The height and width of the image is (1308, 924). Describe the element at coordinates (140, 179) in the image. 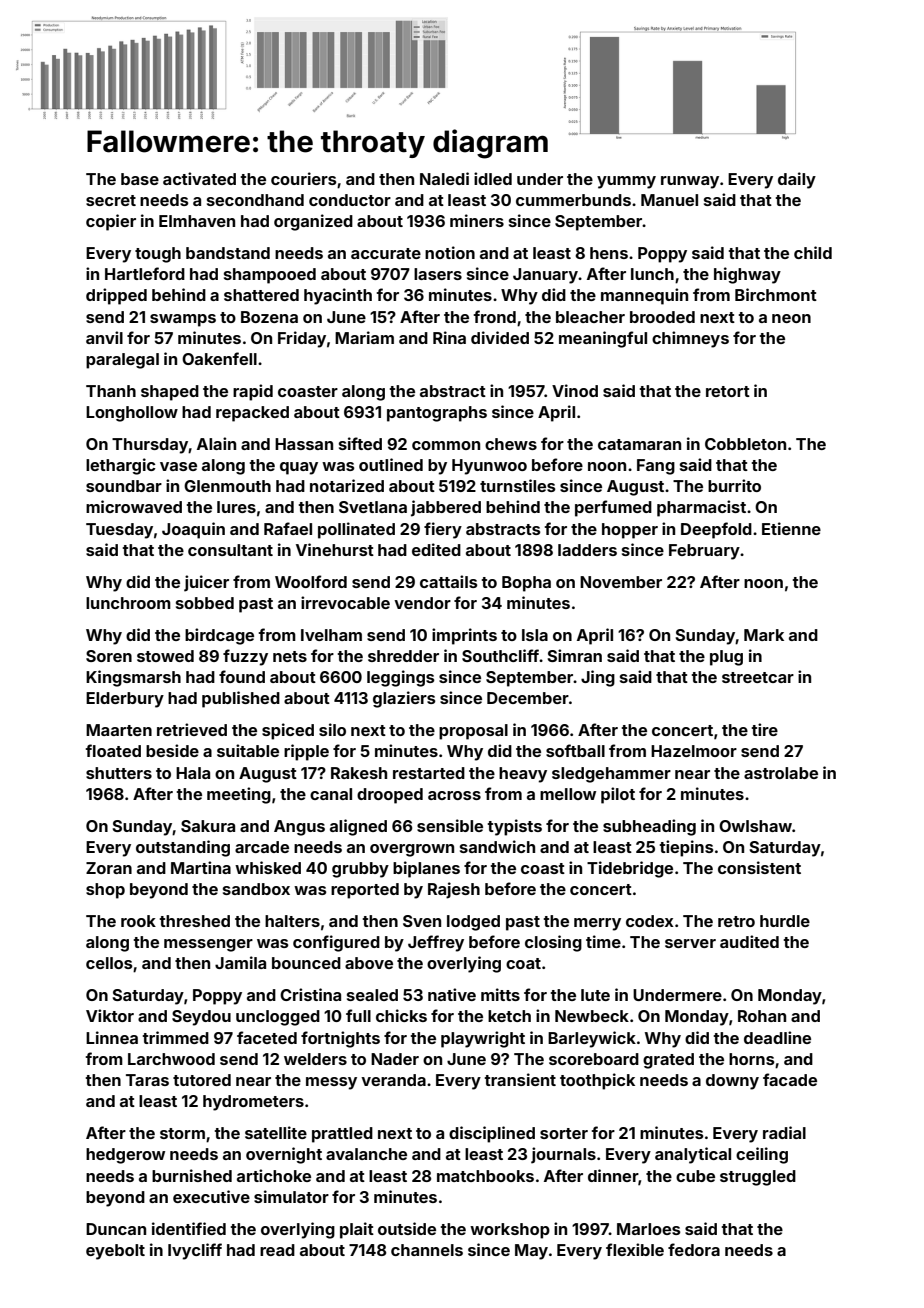

I see `base` at that location.
